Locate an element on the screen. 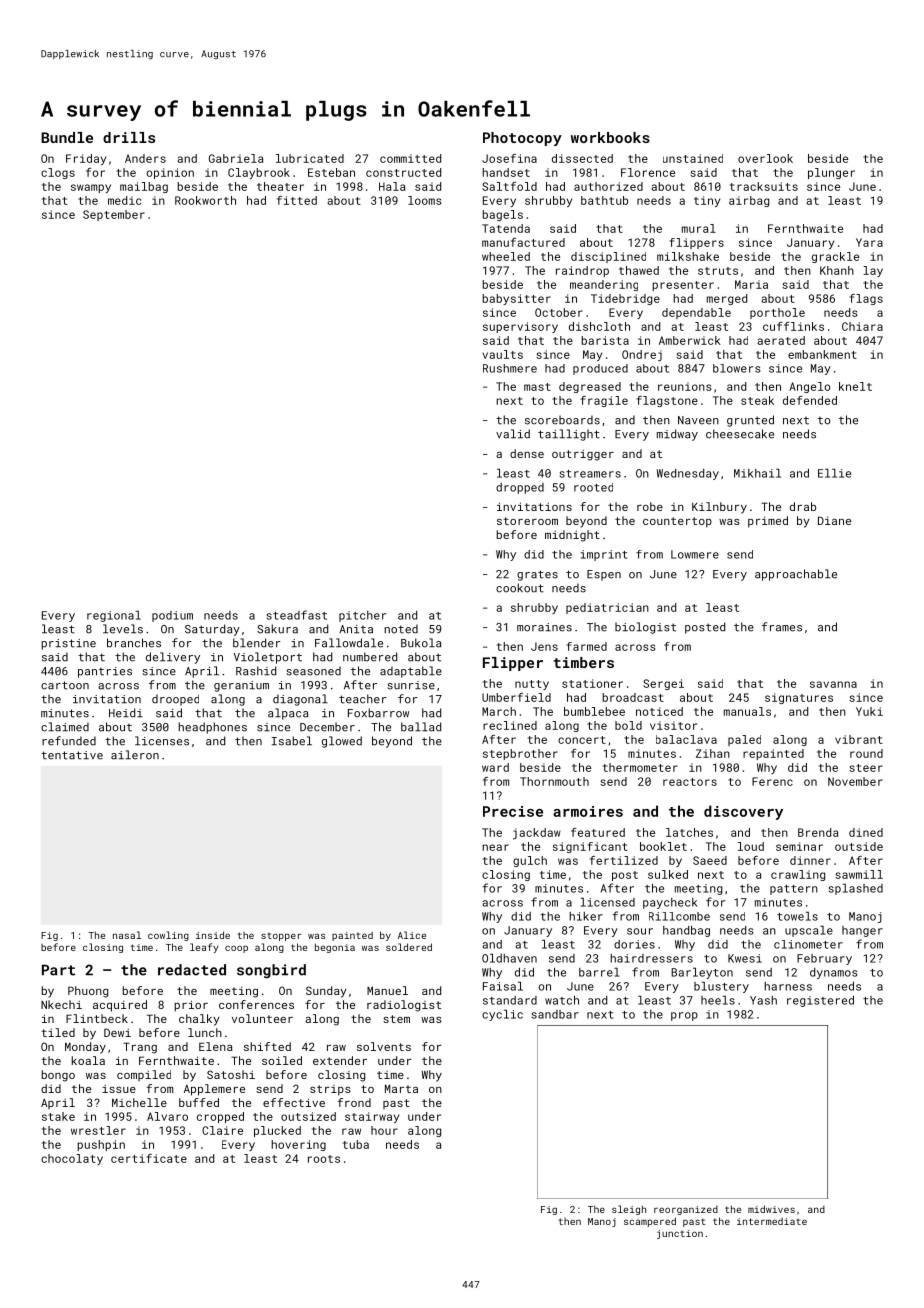 The height and width of the screenshot is (1308, 924). chocolaty is located at coordinates (72, 1159).
